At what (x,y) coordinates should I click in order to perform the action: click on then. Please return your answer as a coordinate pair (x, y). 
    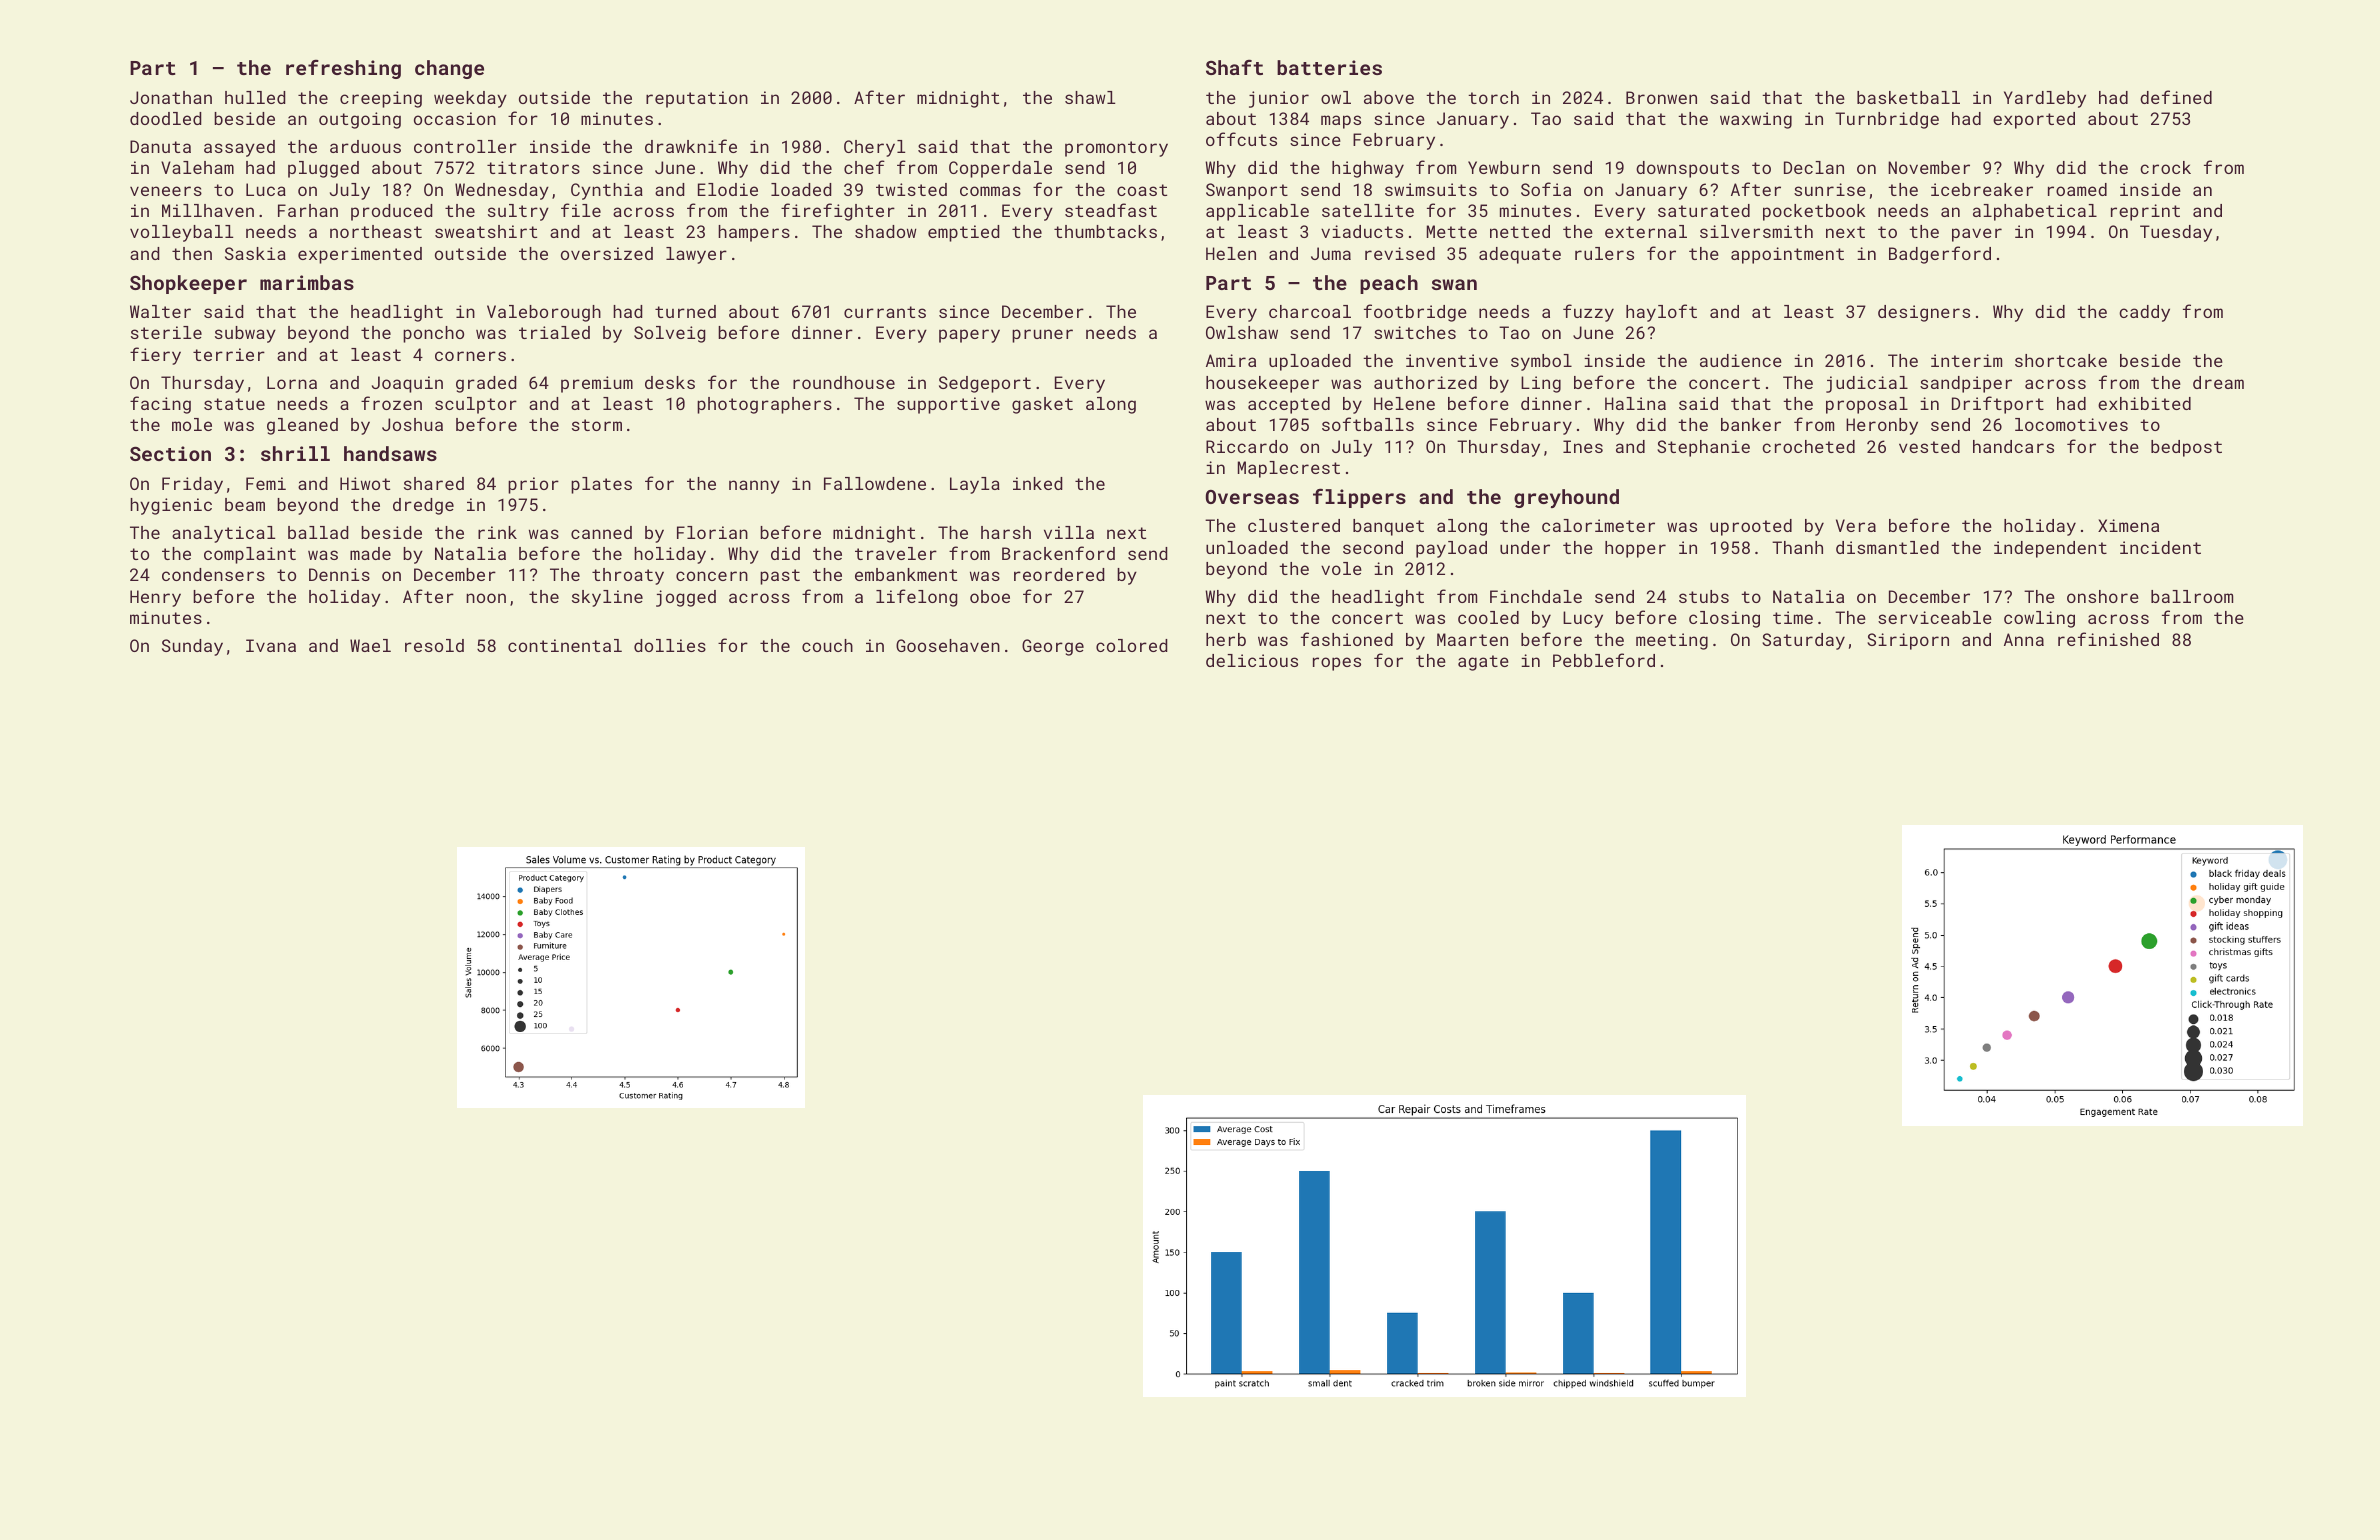
    Looking at the image, I should click on (192, 253).
